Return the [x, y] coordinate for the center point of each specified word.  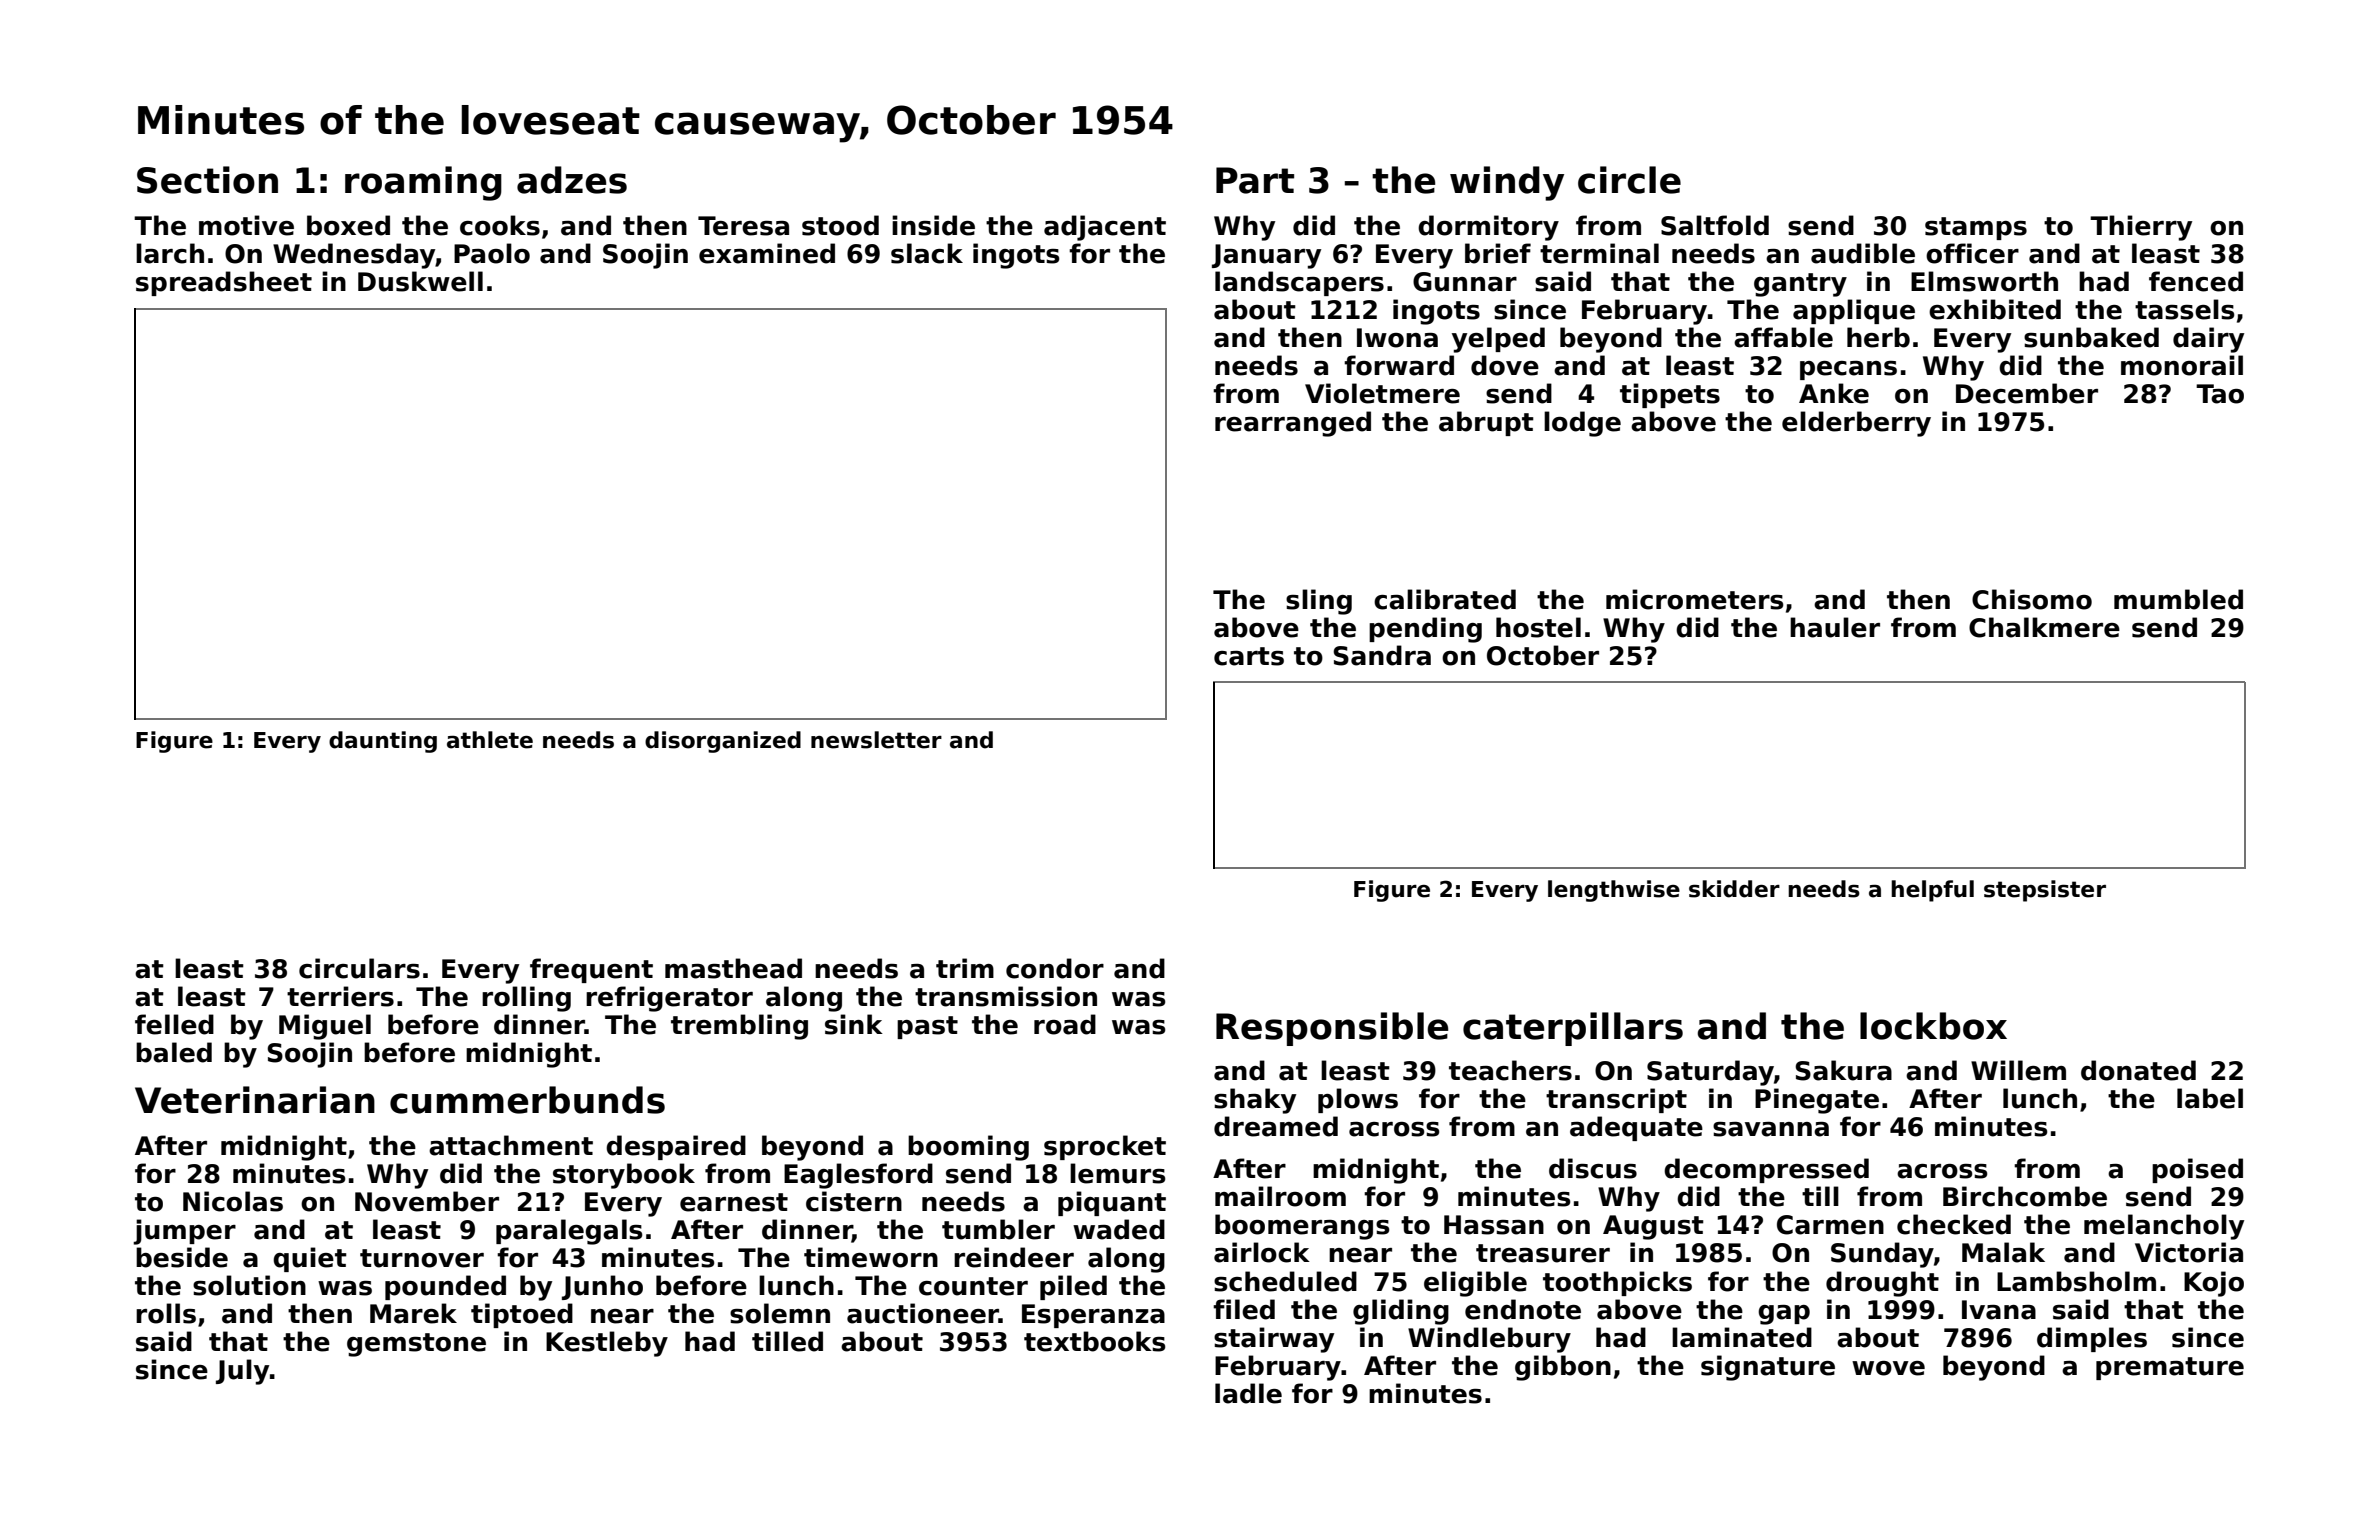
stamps [1976, 228]
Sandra [1382, 655]
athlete [490, 740]
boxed [348, 225]
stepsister [2045, 891]
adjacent [1105, 228]
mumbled [2178, 599]
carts [1249, 656]
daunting [383, 742]
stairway [1274, 1340]
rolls [166, 1313]
